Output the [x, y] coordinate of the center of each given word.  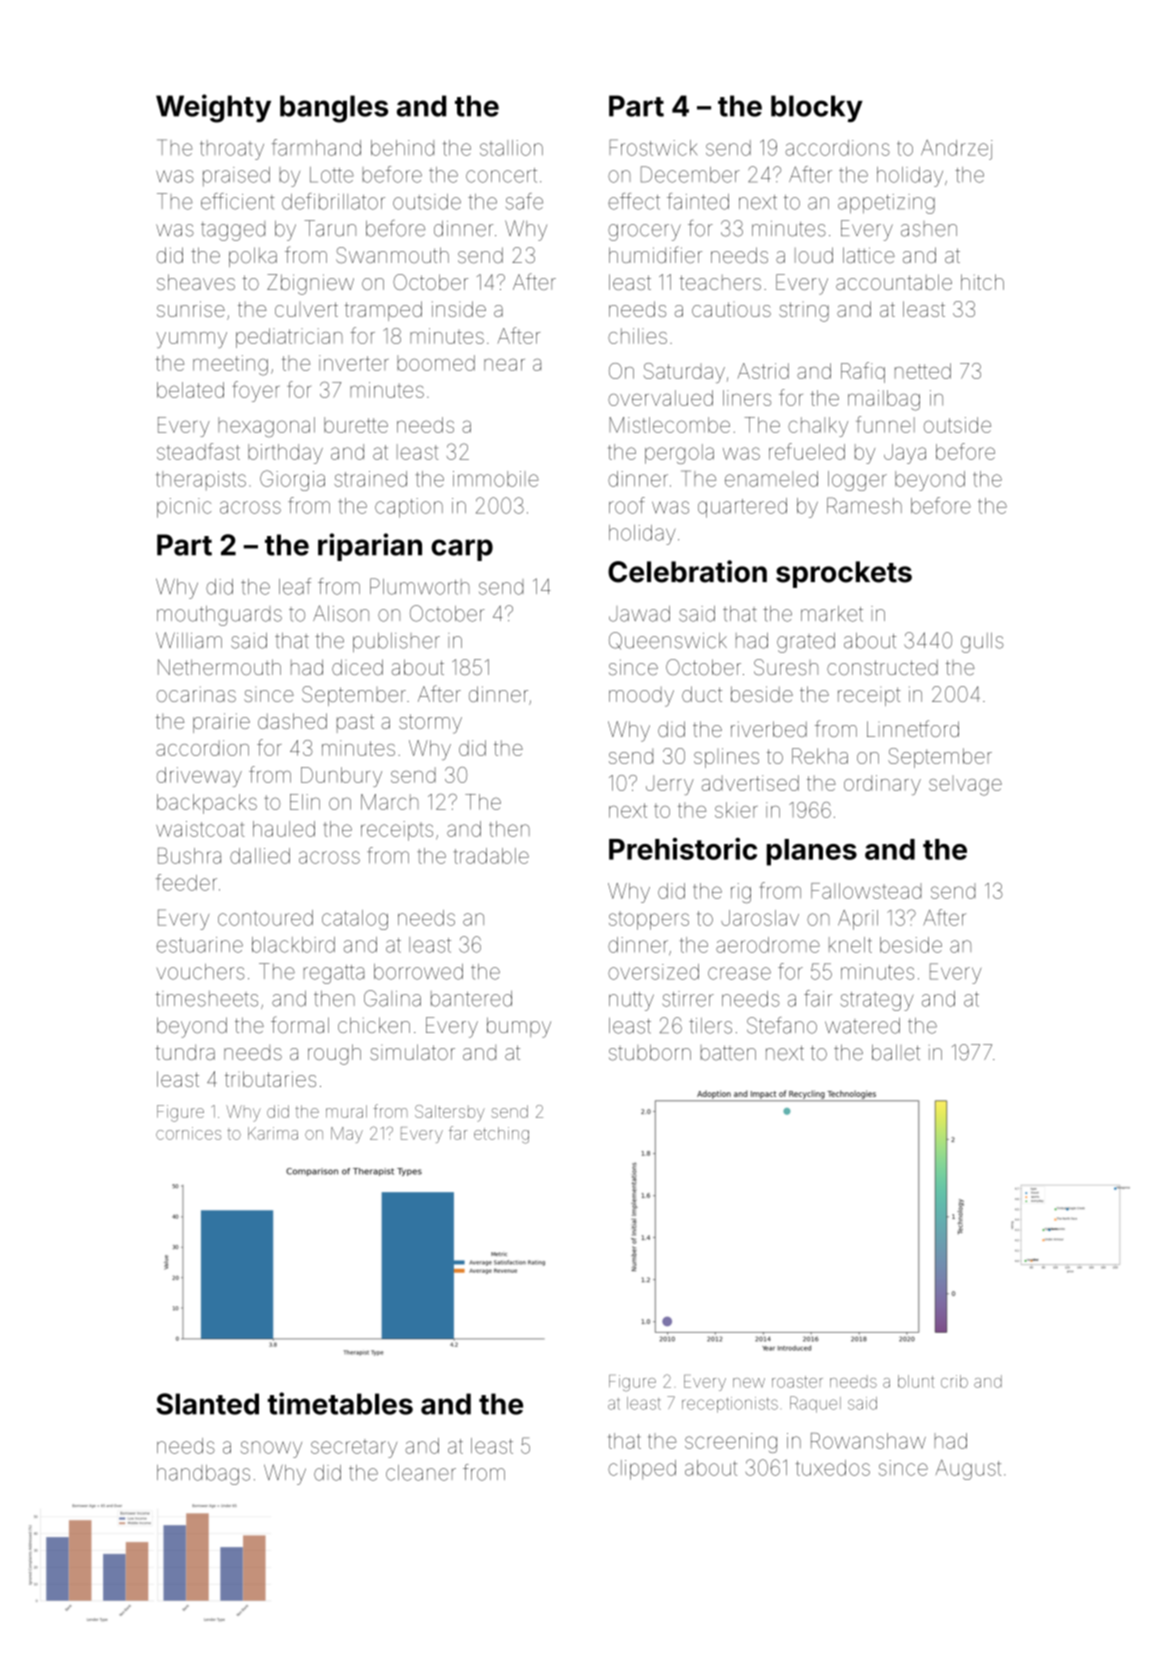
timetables [340, 1403]
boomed [436, 363]
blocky [817, 108]
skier [736, 810]
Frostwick [653, 147]
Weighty [213, 108]
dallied [260, 856]
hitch [982, 282]
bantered [471, 999]
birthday [285, 454]
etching [501, 1135]
